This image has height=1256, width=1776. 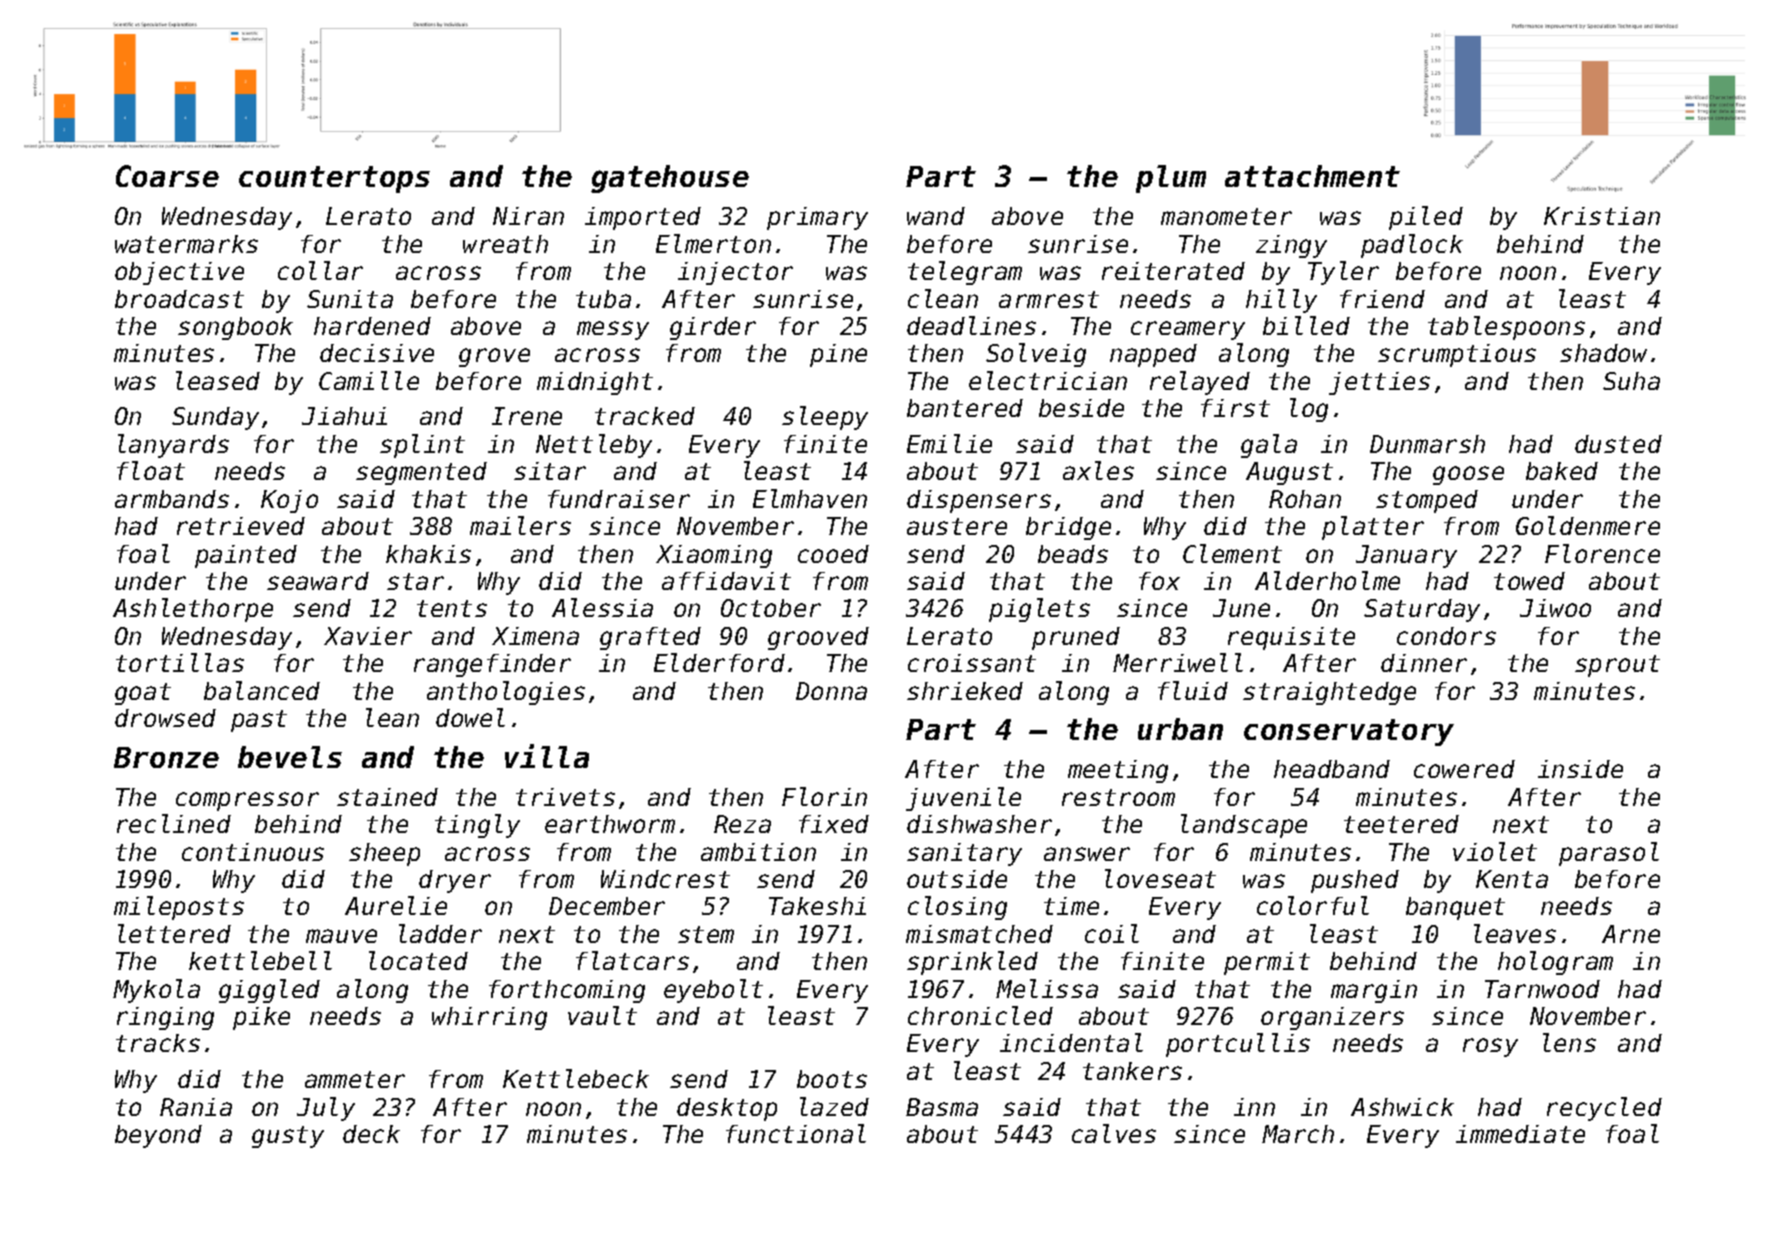 I want to click on armrest, so click(x=1049, y=299).
